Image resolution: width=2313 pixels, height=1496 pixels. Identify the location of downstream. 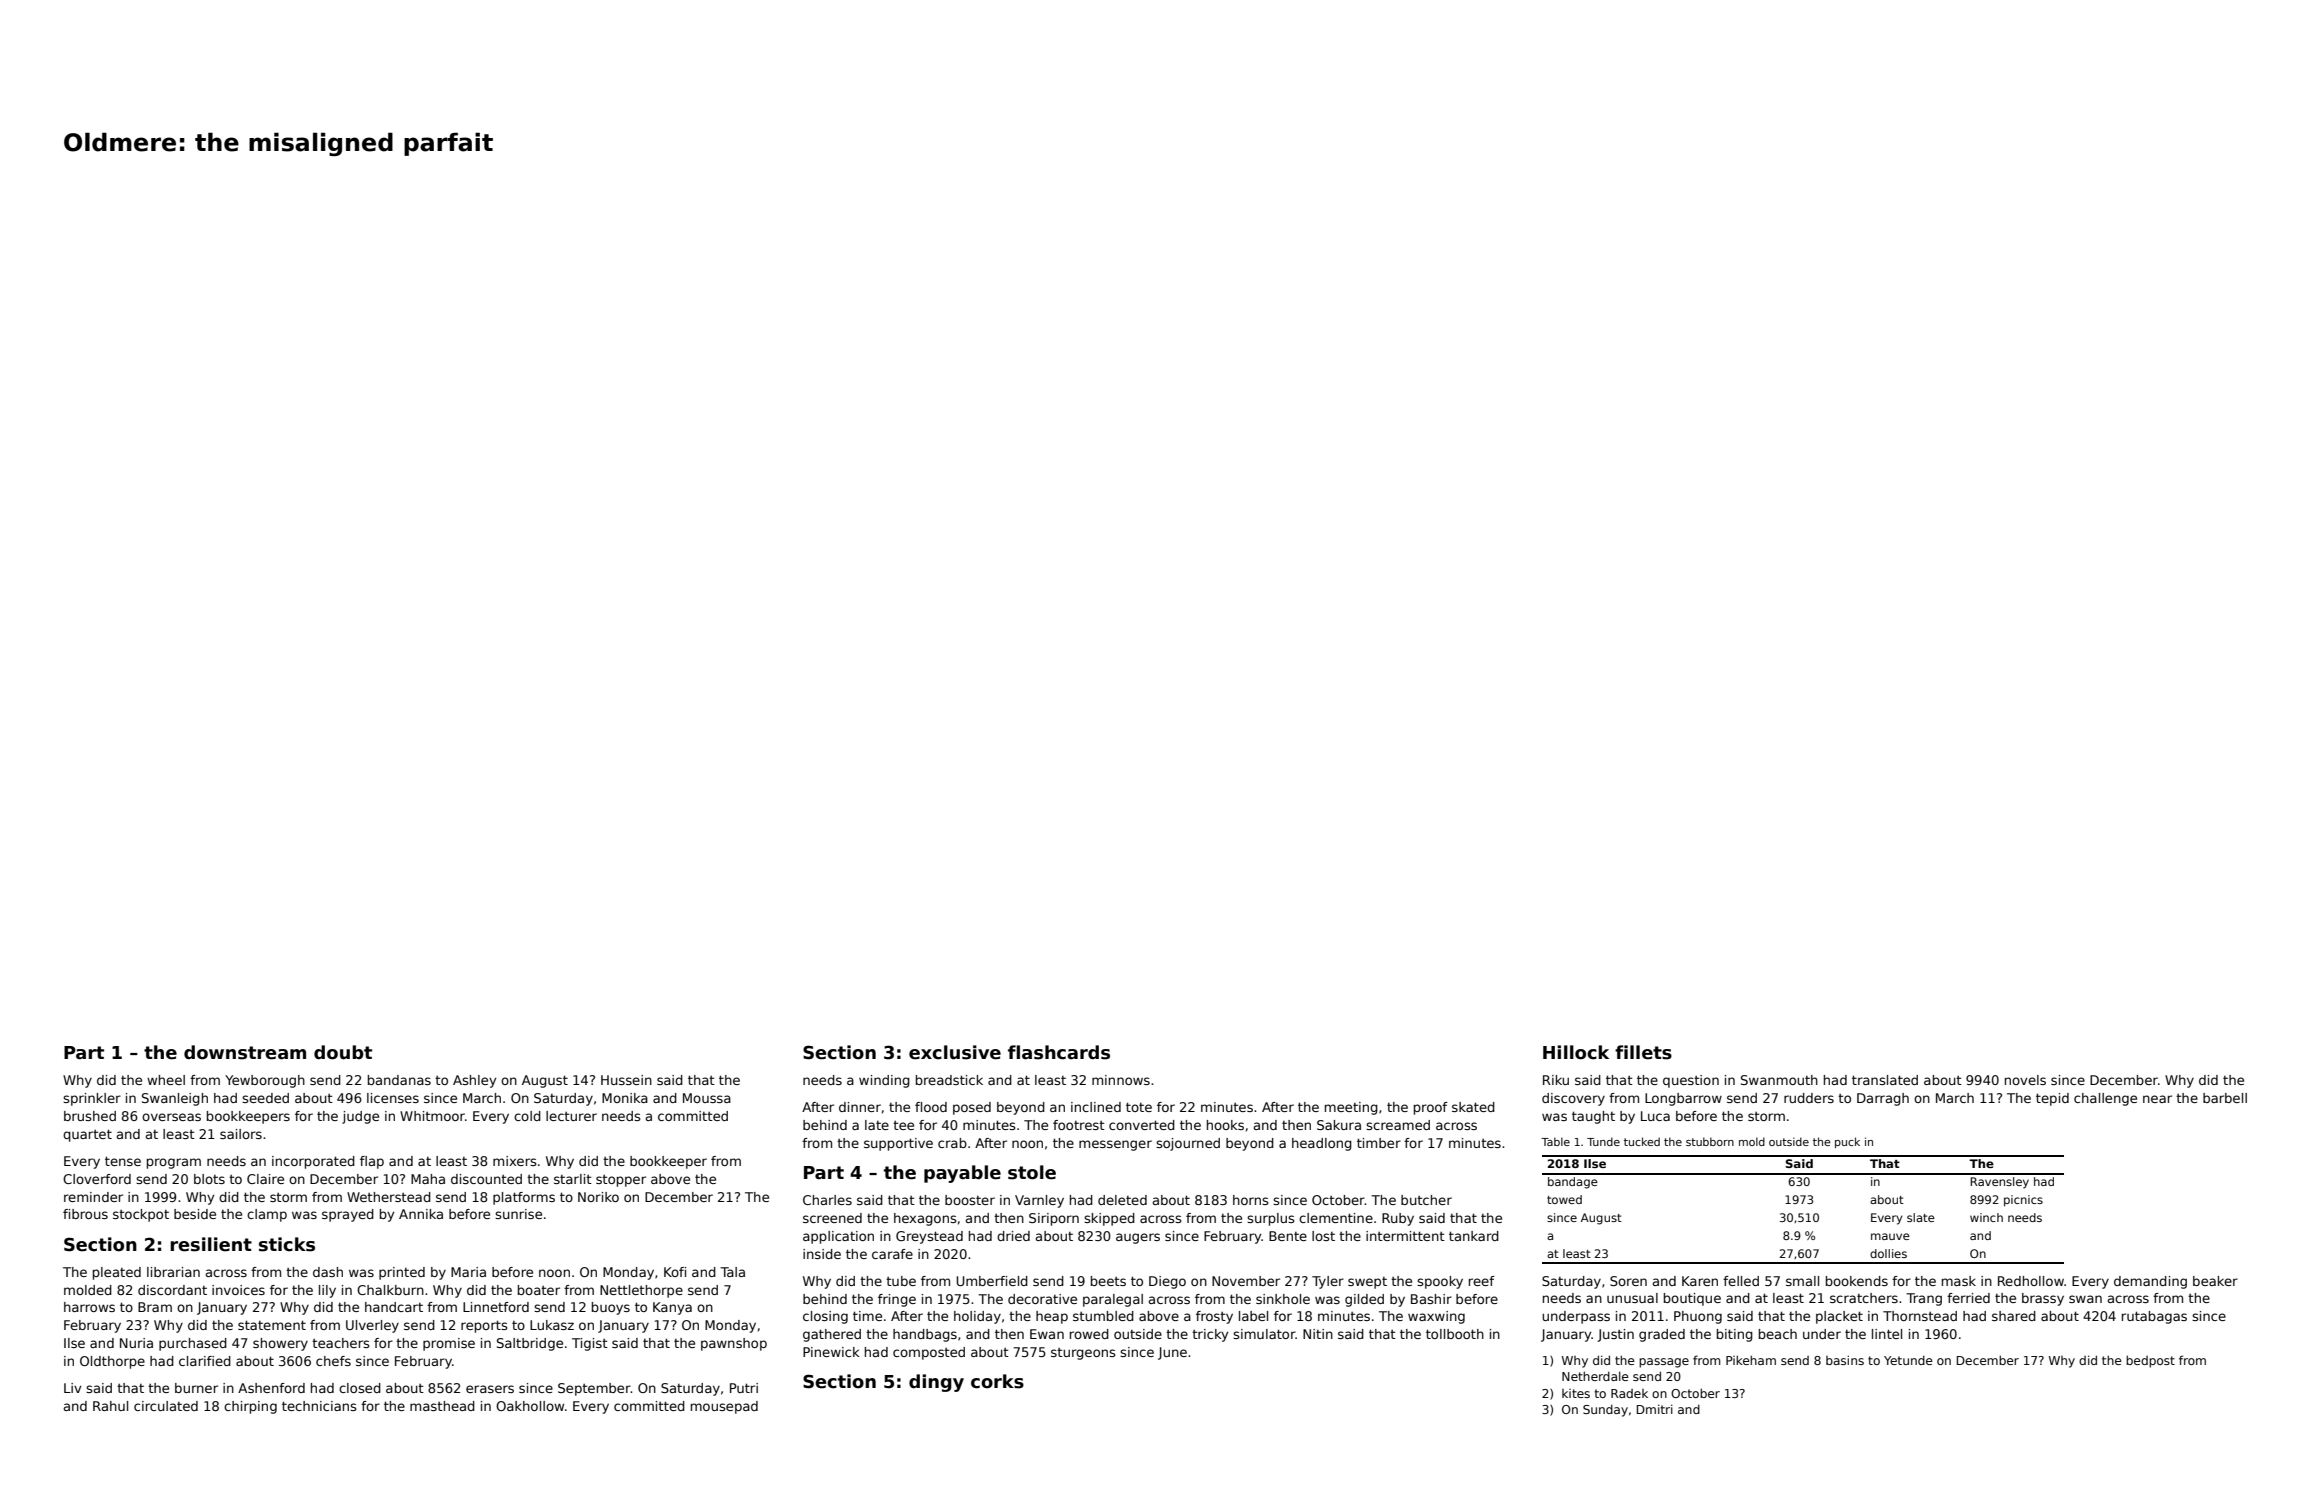
(245, 1052).
